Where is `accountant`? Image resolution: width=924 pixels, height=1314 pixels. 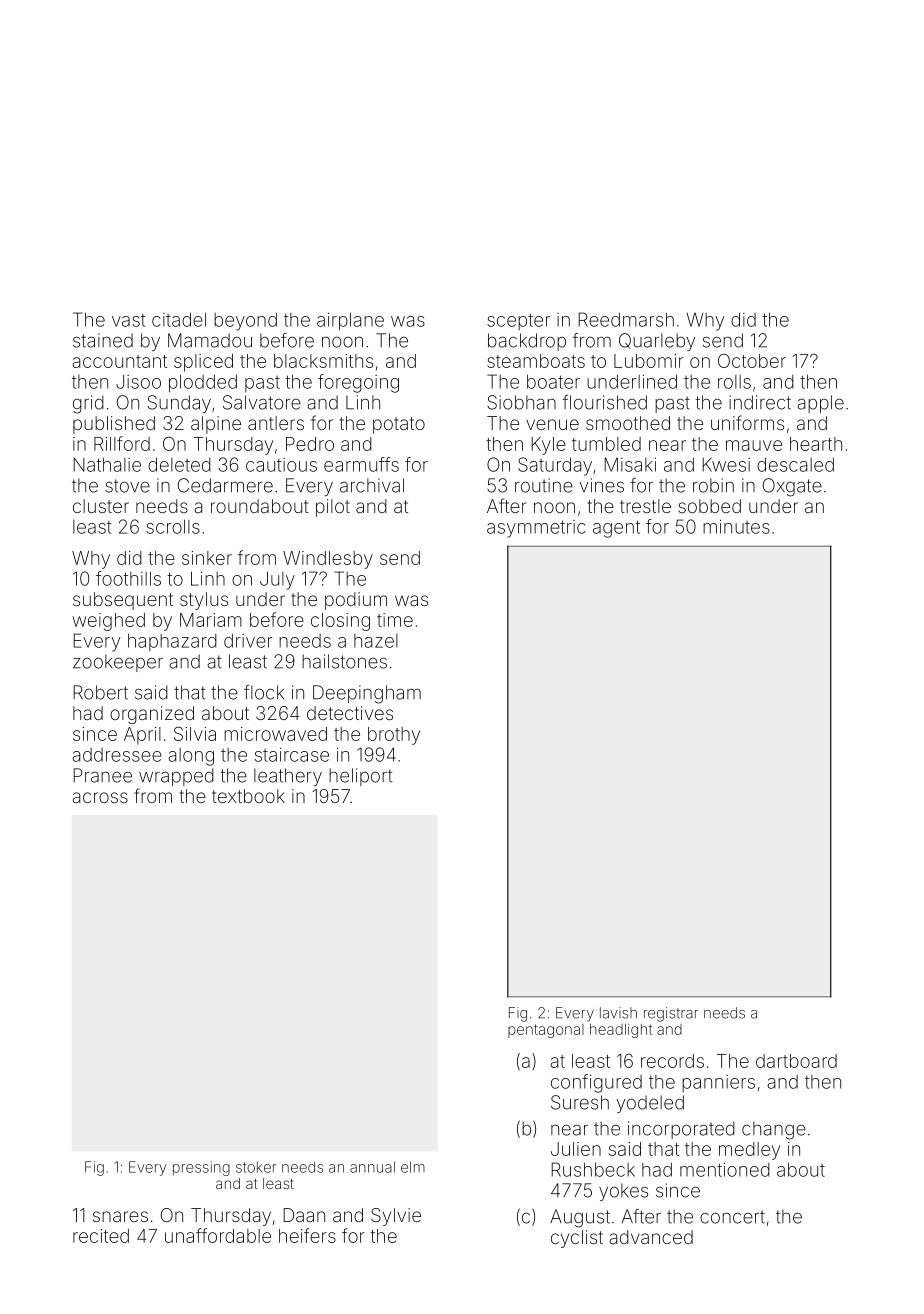
accountant is located at coordinates (119, 361).
